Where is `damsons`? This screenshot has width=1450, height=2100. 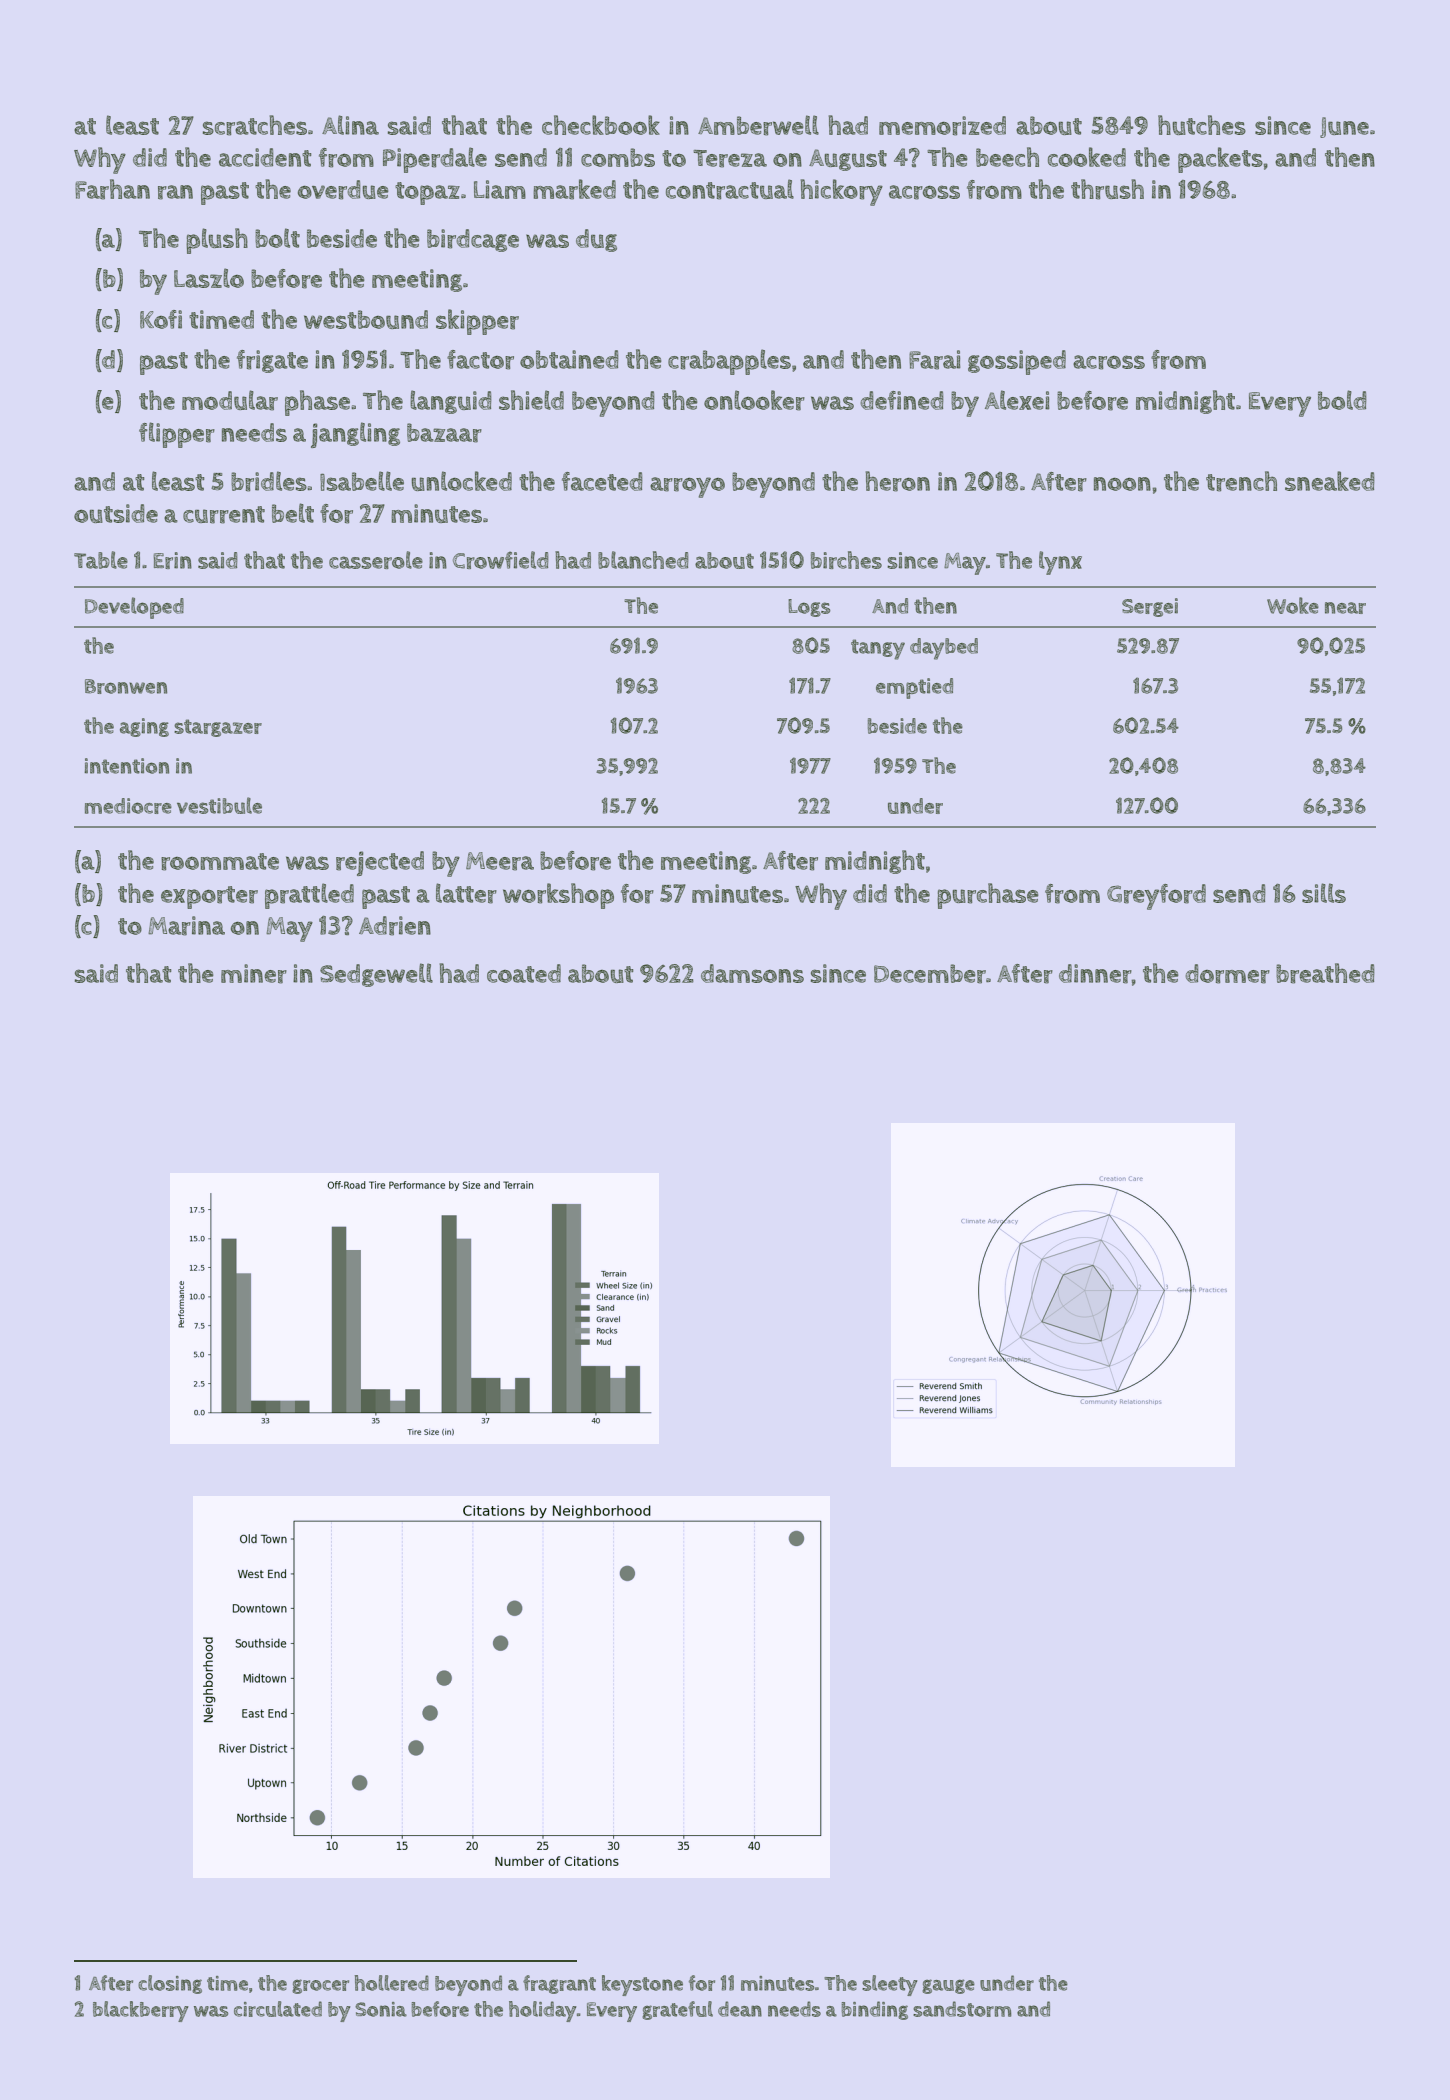 damsons is located at coordinates (752, 973).
